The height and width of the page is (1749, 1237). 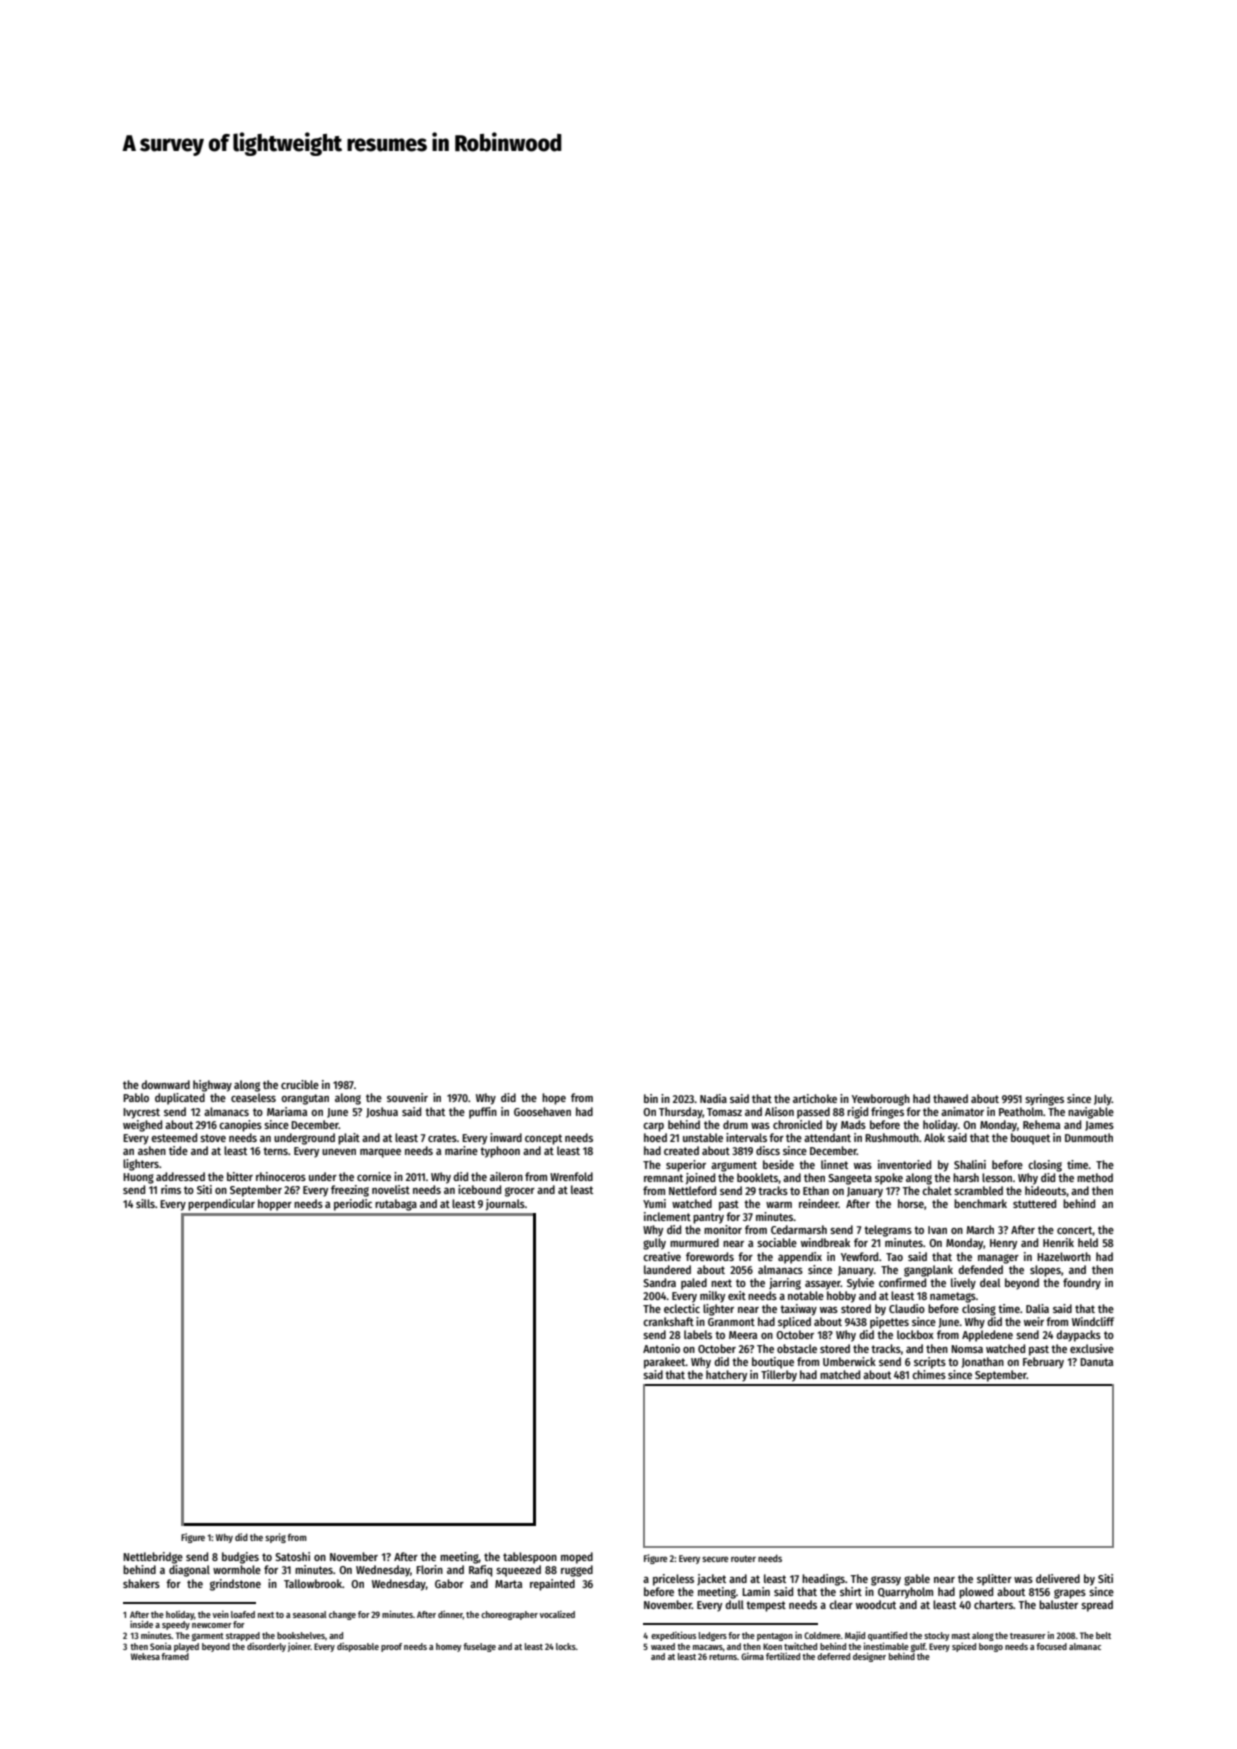 What do you see at coordinates (726, 1376) in the page?
I see `hatchery` at bounding box center [726, 1376].
